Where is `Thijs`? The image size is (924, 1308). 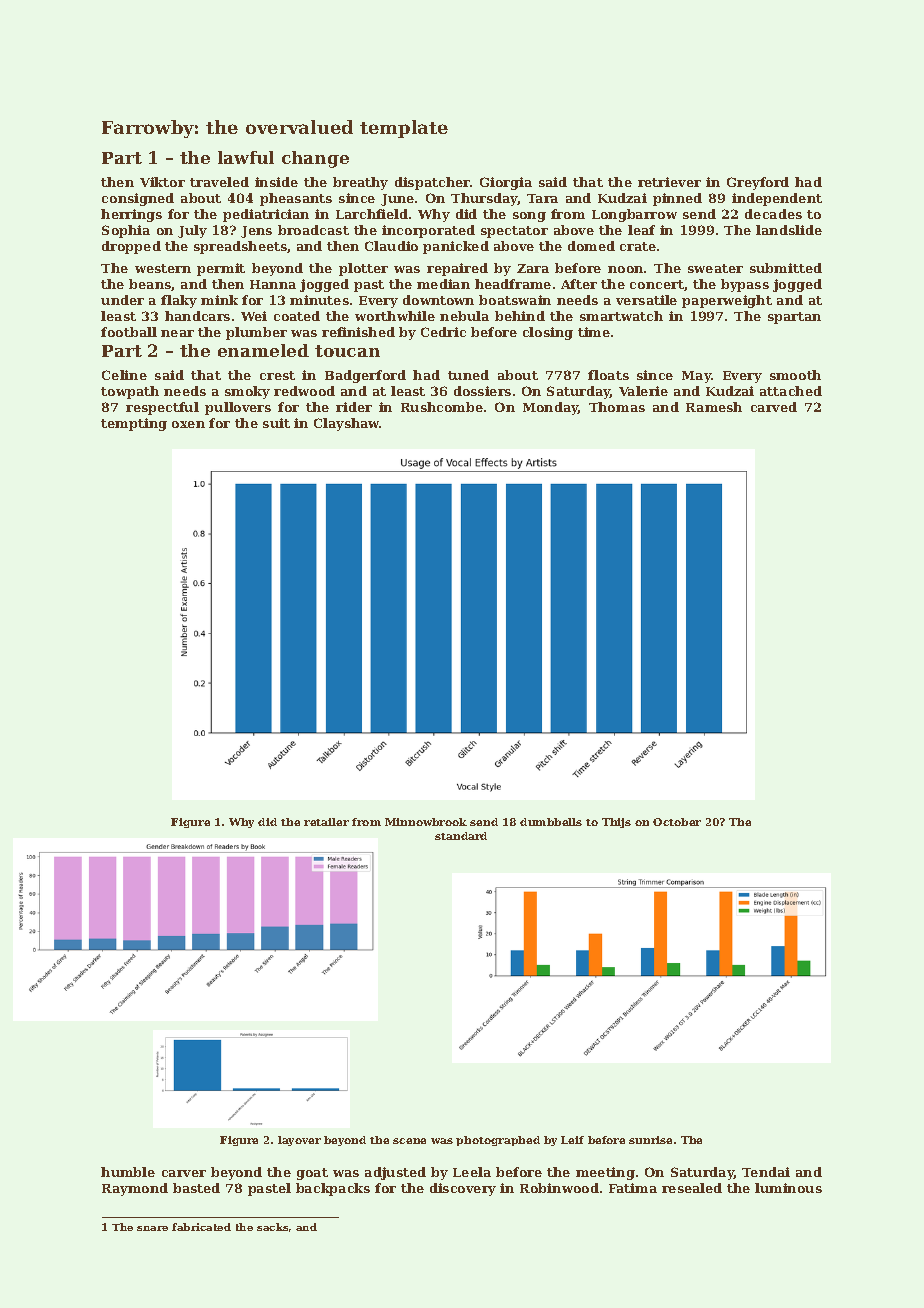
Thijs is located at coordinates (616, 823).
